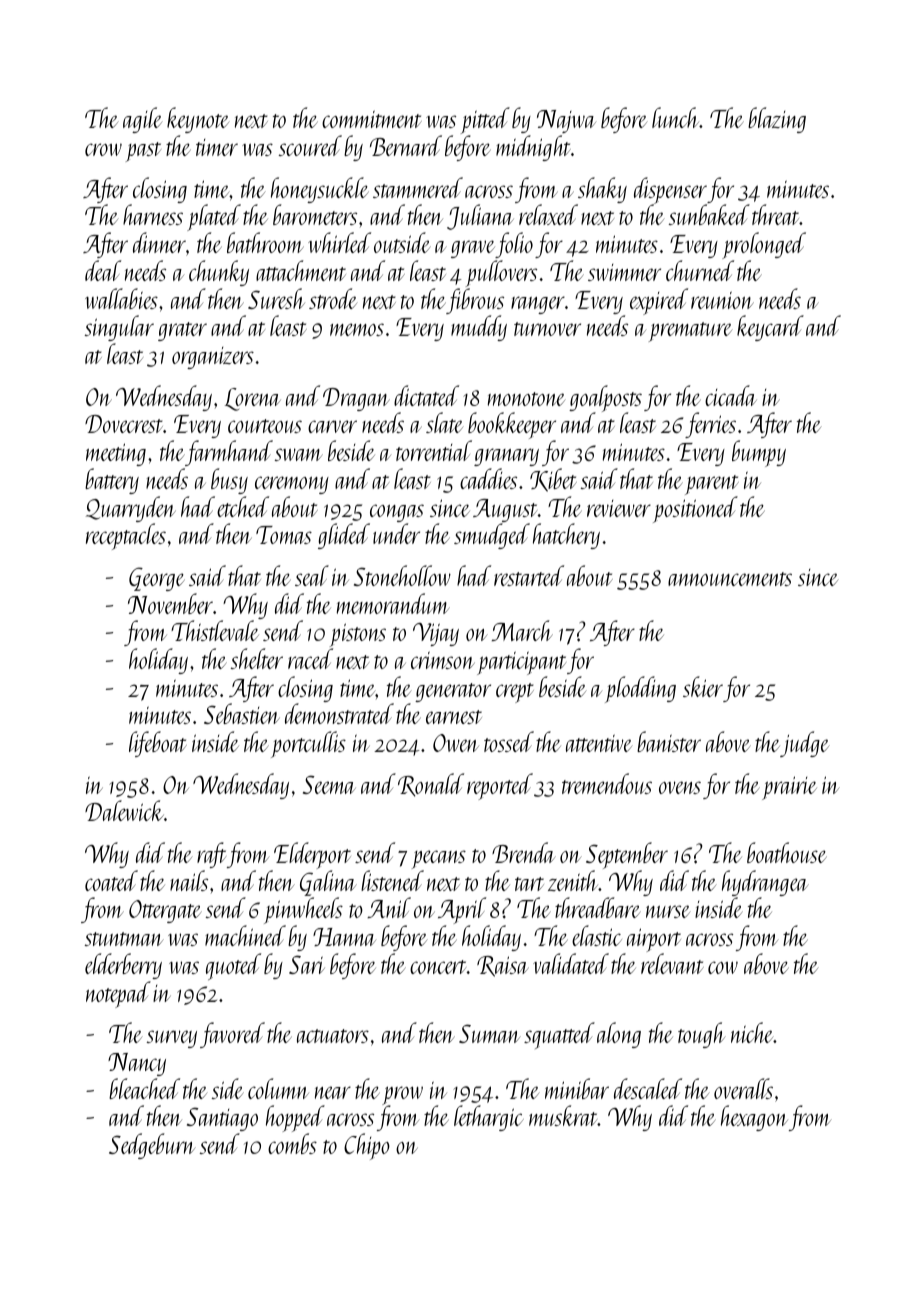  Describe the element at coordinates (292, 1144) in the page. I see `combs` at that location.
